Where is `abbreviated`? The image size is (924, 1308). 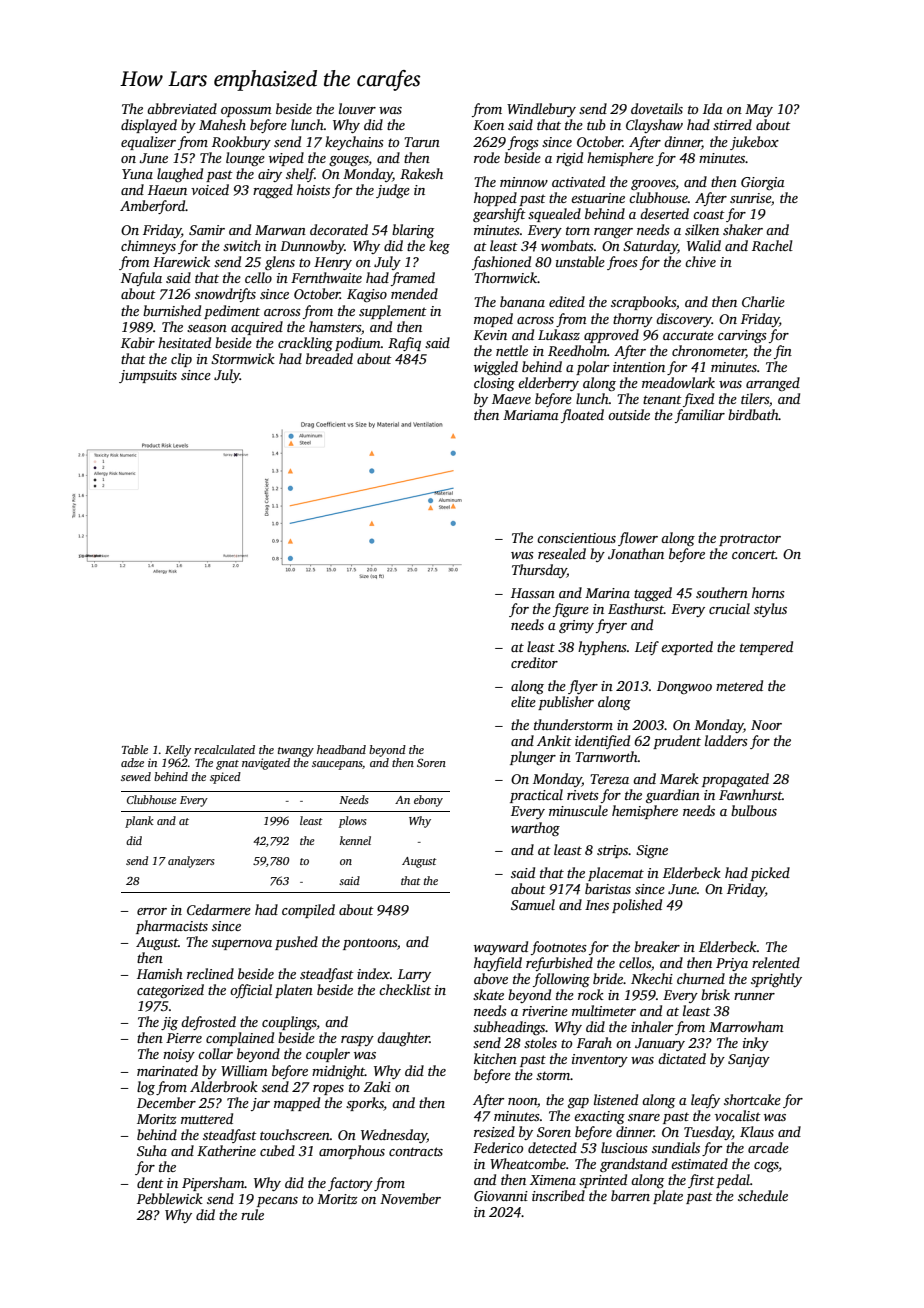 abbreviated is located at coordinates (182, 108).
